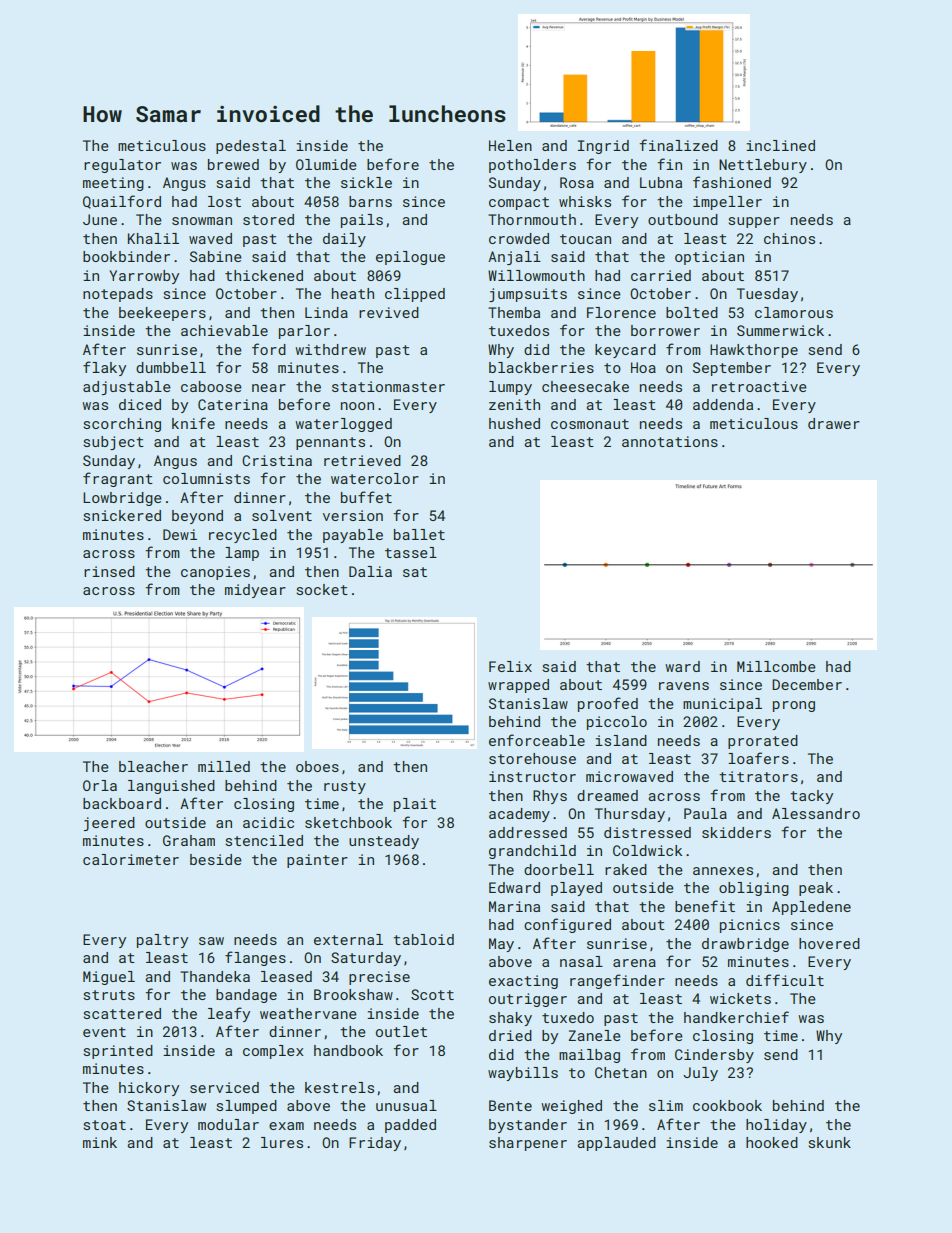 The width and height of the screenshot is (952, 1233). I want to click on rinsed, so click(109, 571).
